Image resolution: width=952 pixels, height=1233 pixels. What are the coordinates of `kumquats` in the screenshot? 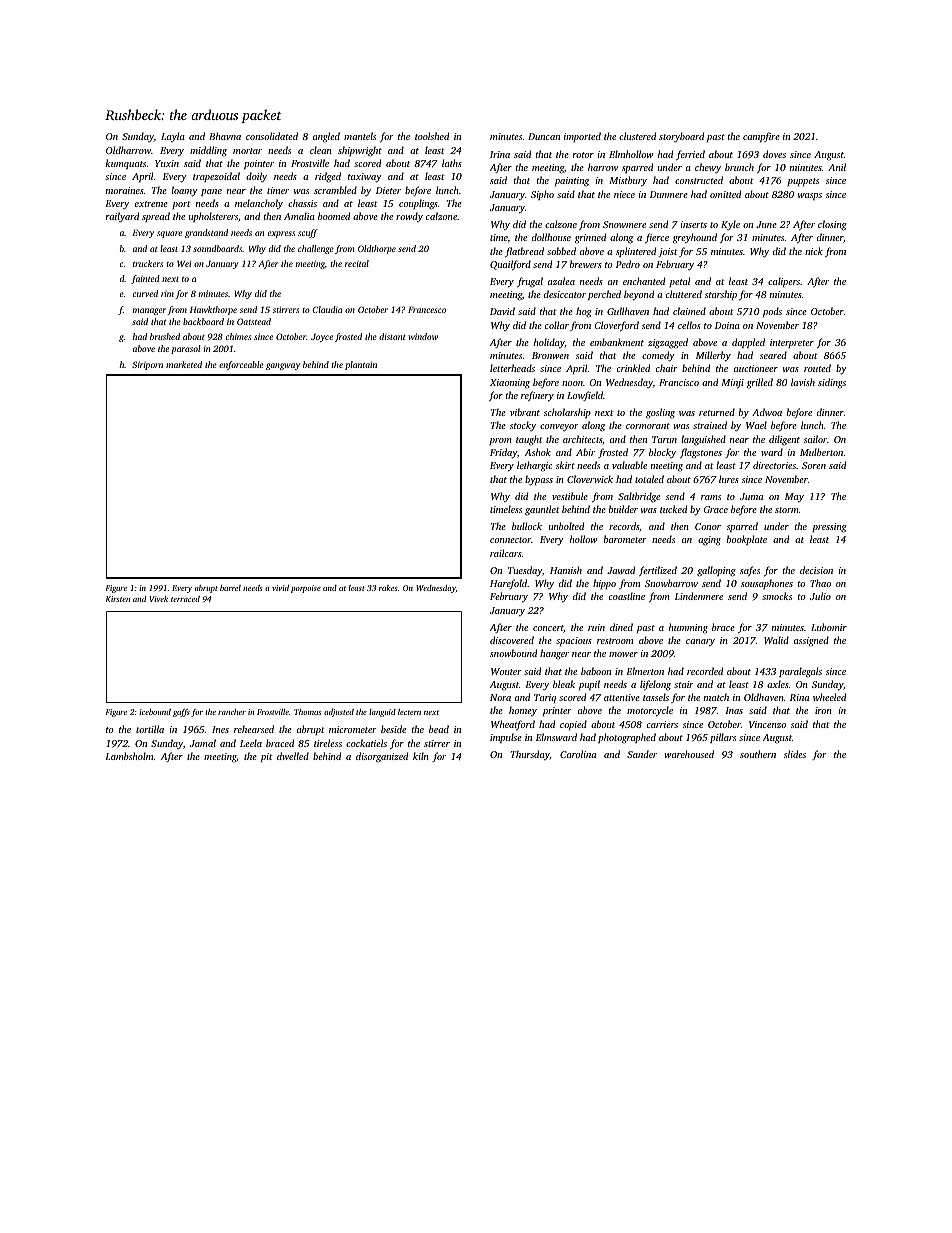 It's located at (125, 164).
